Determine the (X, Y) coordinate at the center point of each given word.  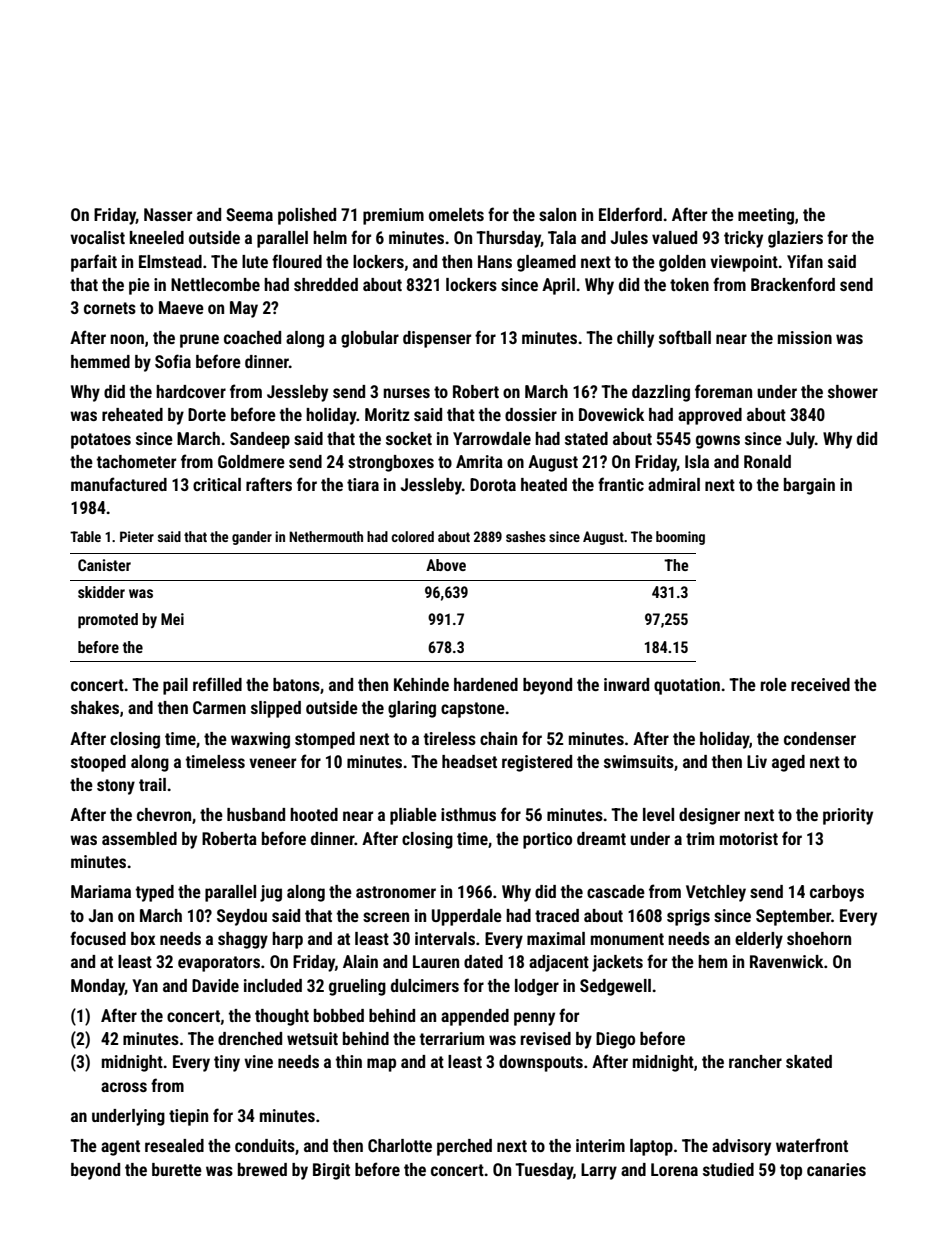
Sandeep (260, 440)
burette (177, 1169)
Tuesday (544, 1171)
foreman (723, 391)
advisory (741, 1147)
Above (446, 565)
